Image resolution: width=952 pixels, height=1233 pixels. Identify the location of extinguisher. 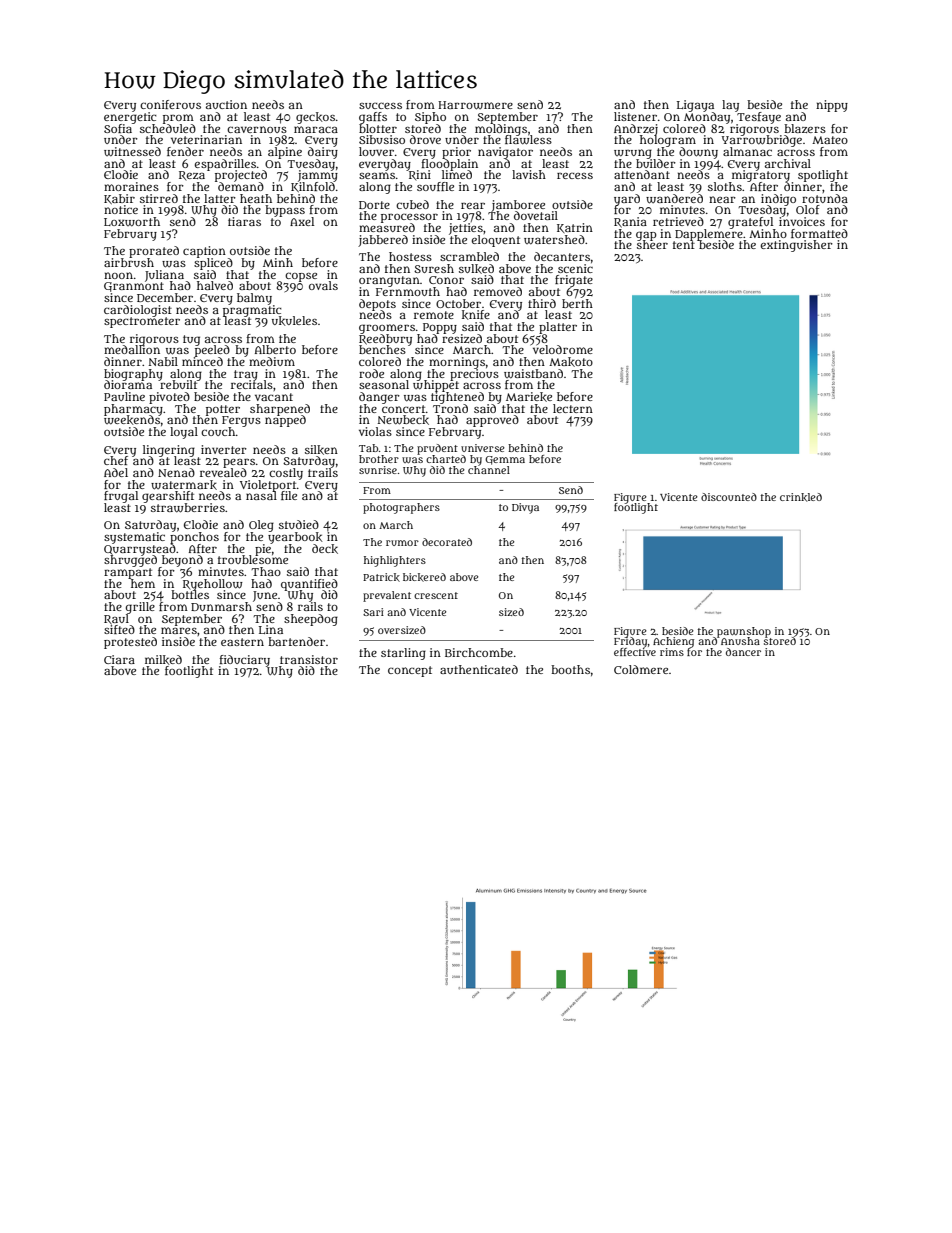
(797, 246).
